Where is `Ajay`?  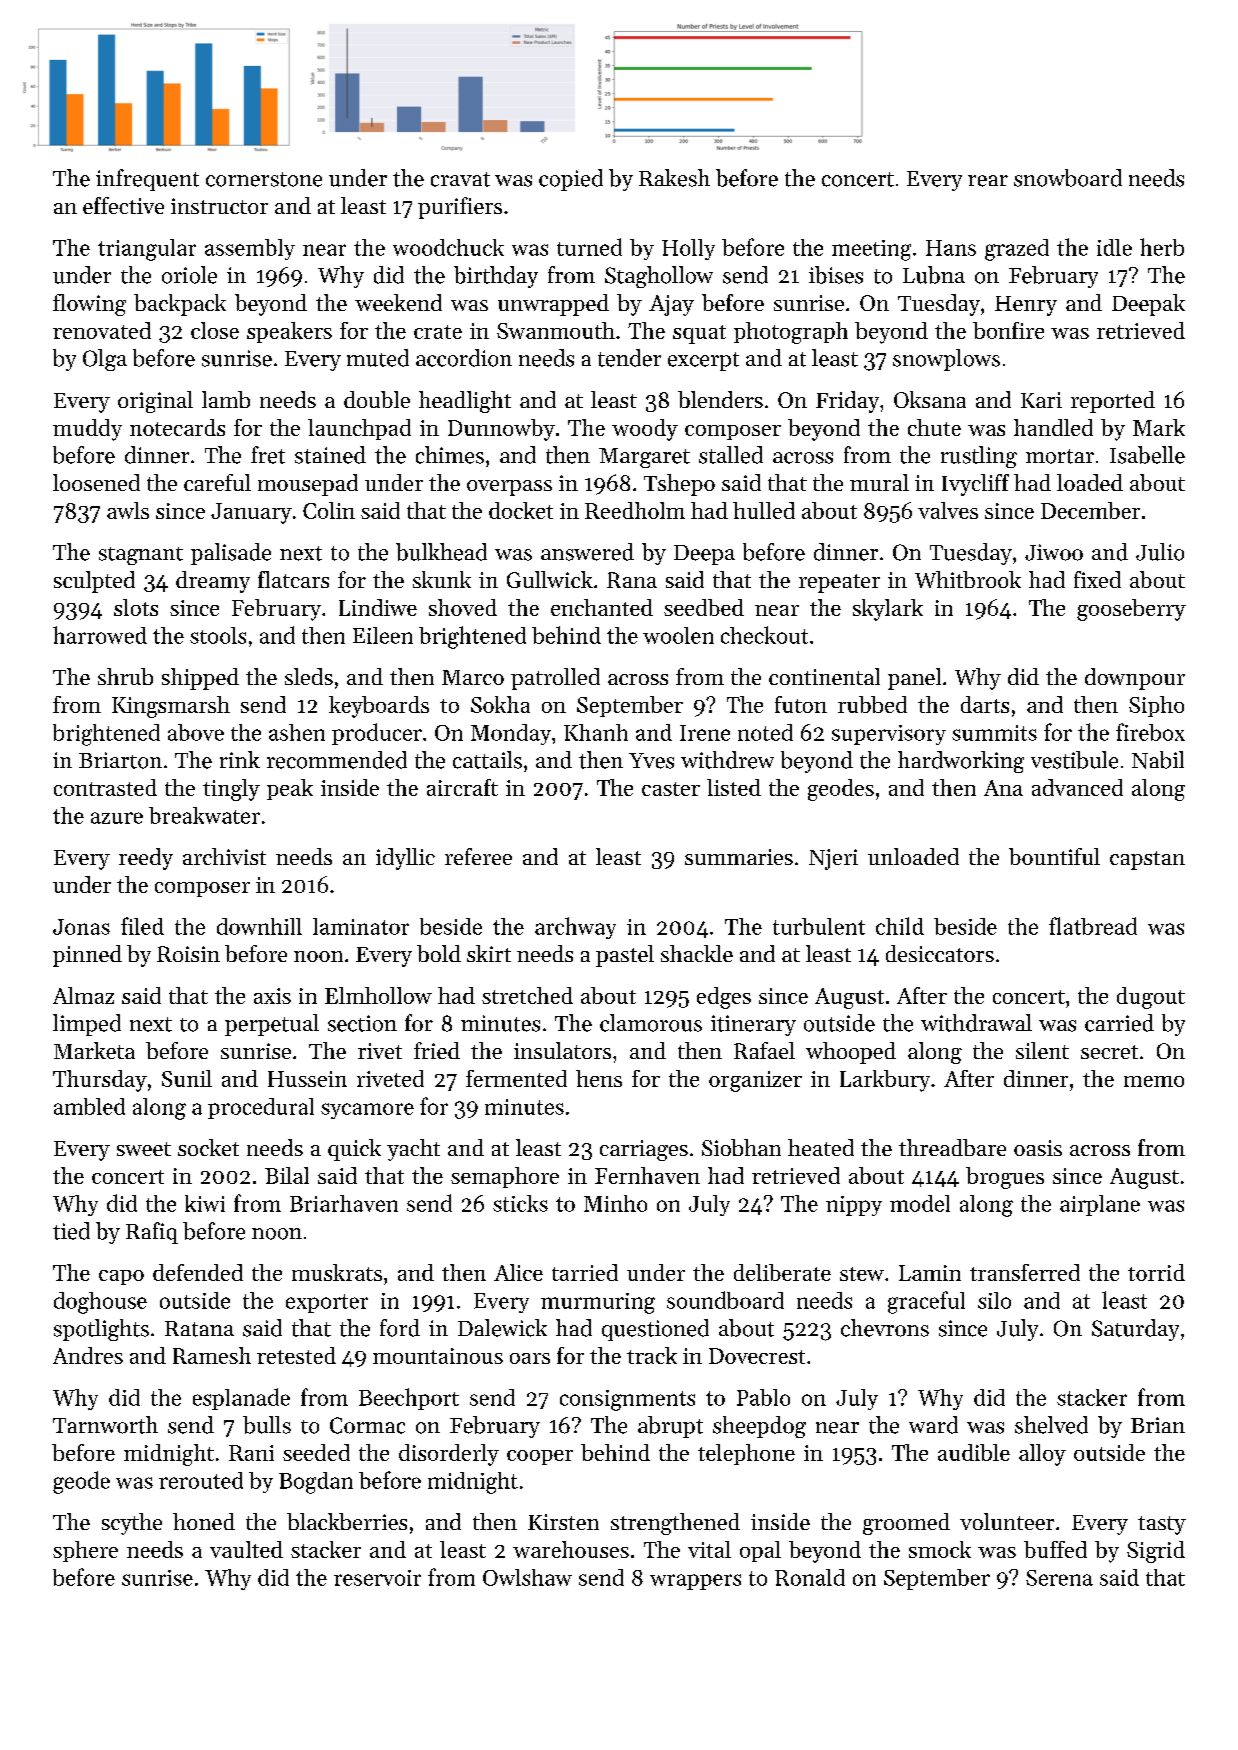 Ajay is located at coordinates (671, 305).
